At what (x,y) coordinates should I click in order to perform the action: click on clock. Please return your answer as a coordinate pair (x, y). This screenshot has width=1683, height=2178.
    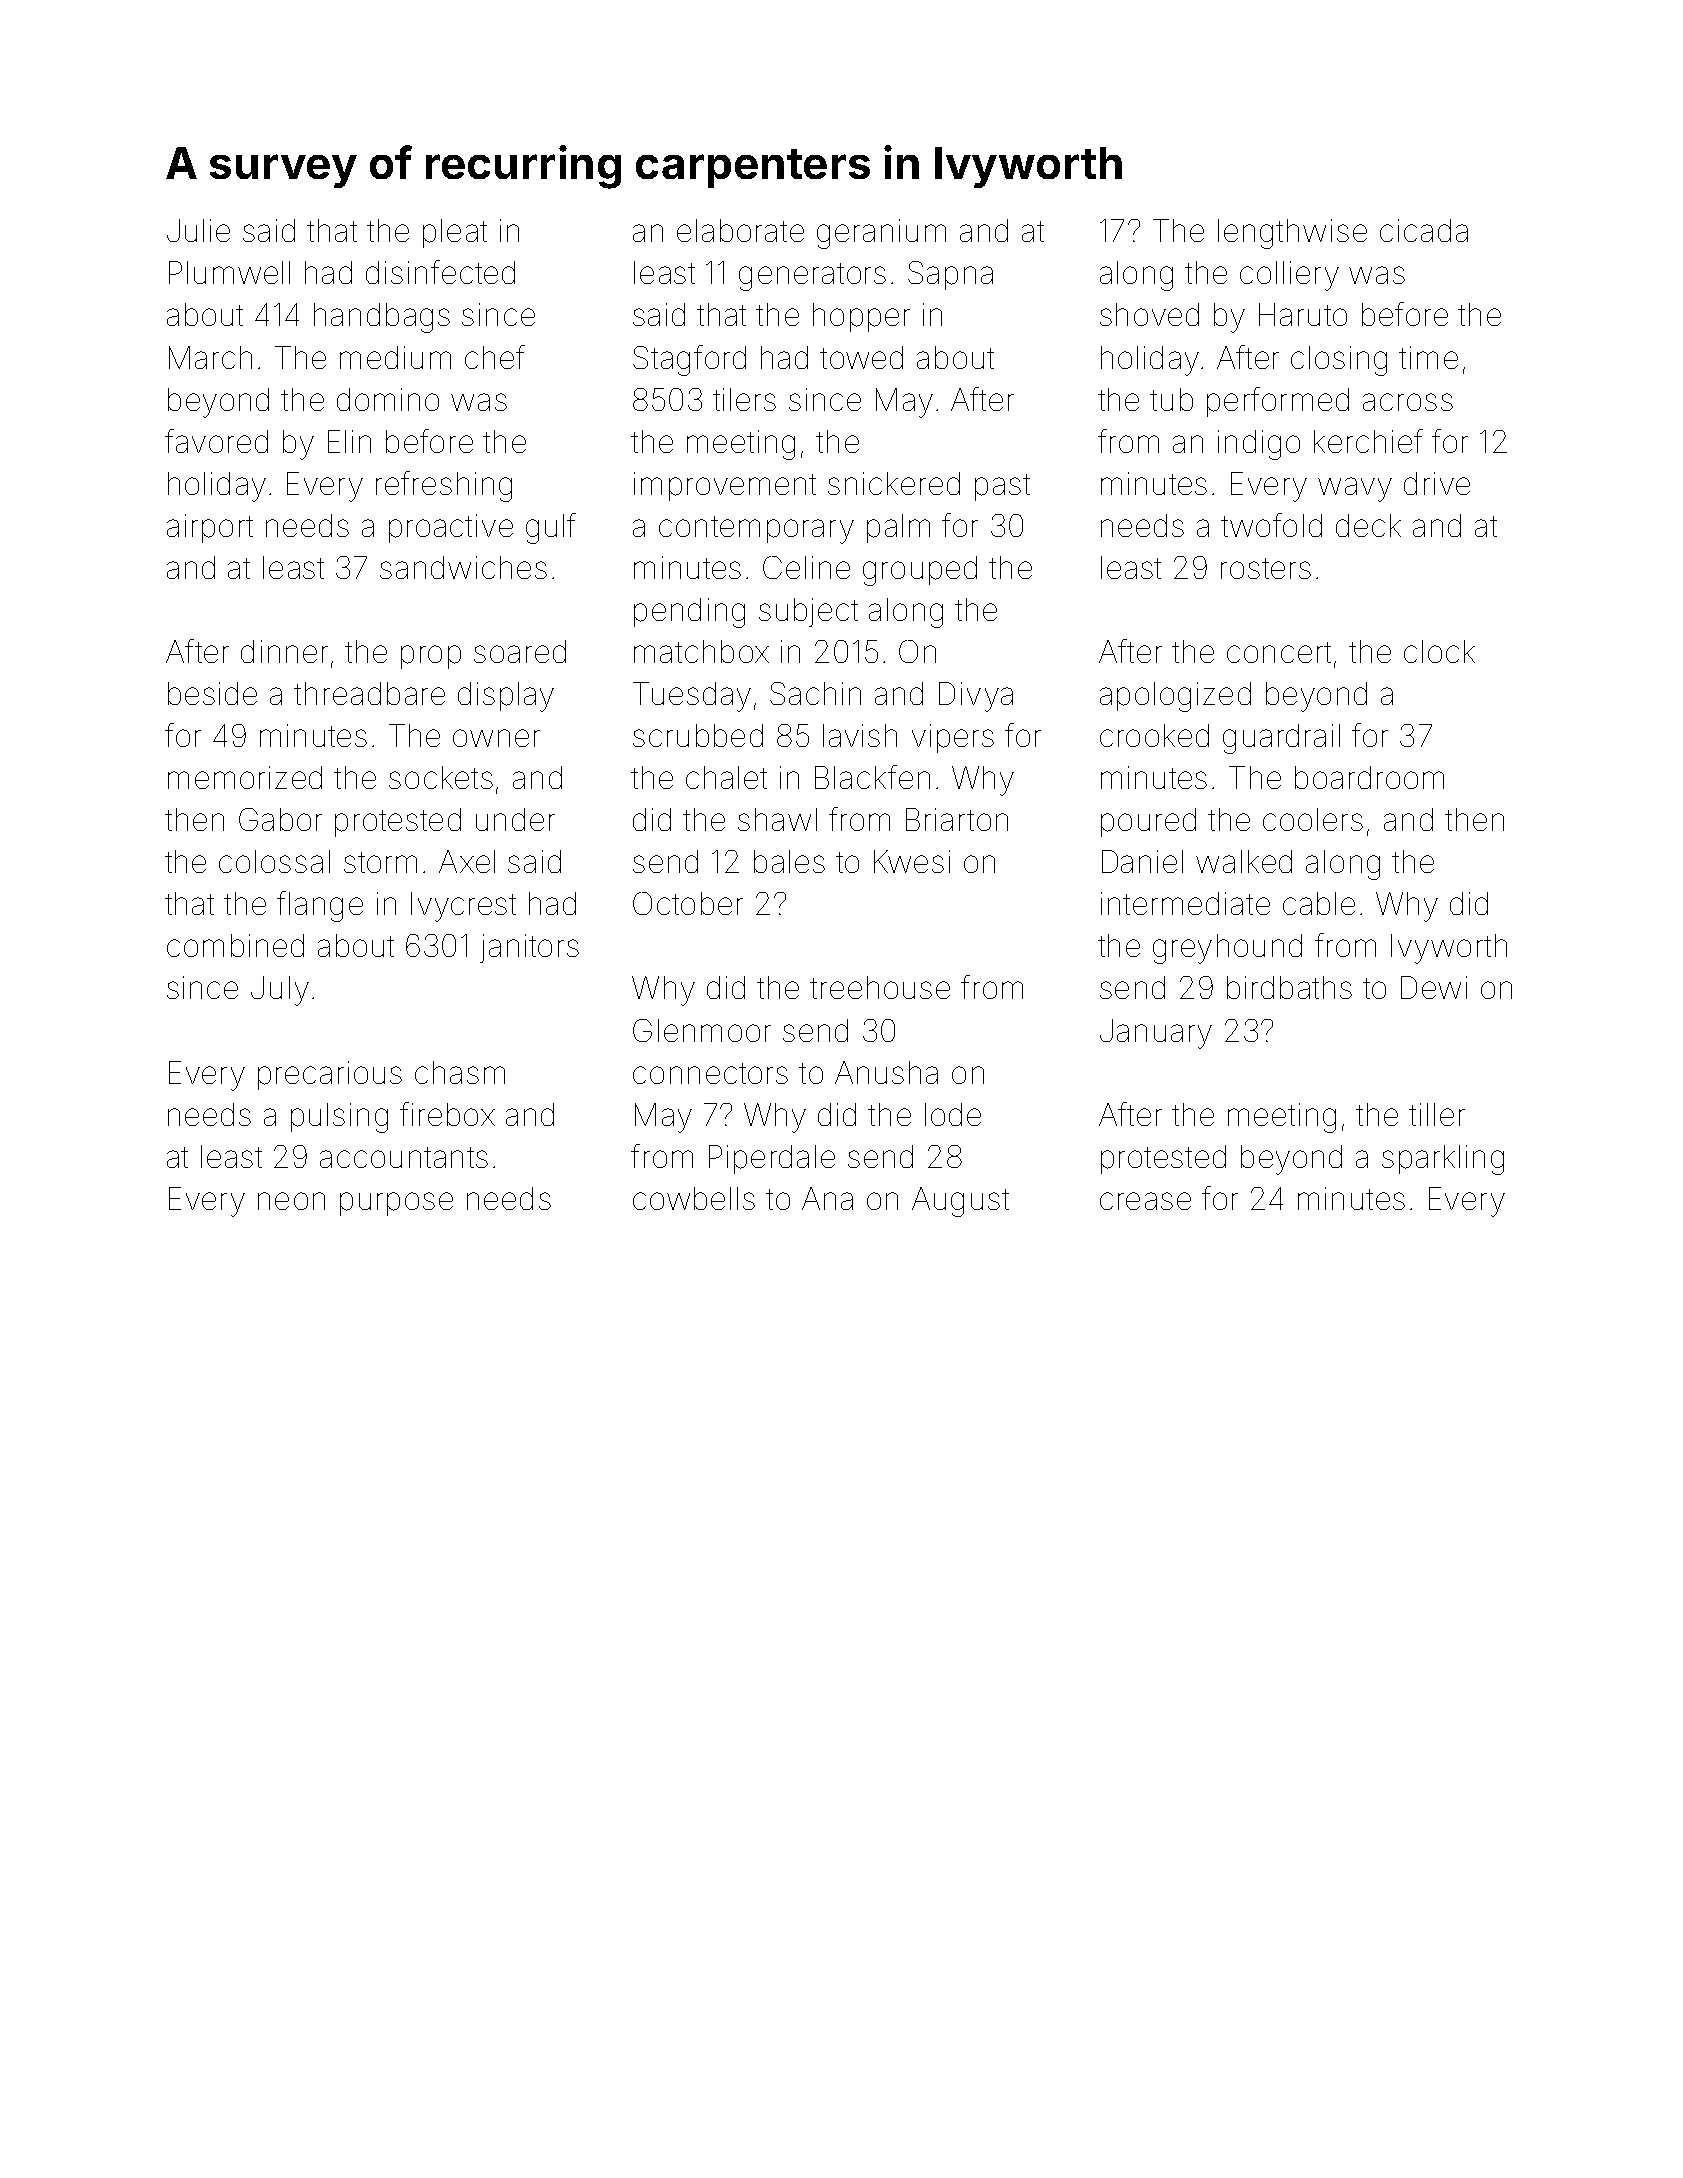
    Looking at the image, I should click on (1439, 651).
